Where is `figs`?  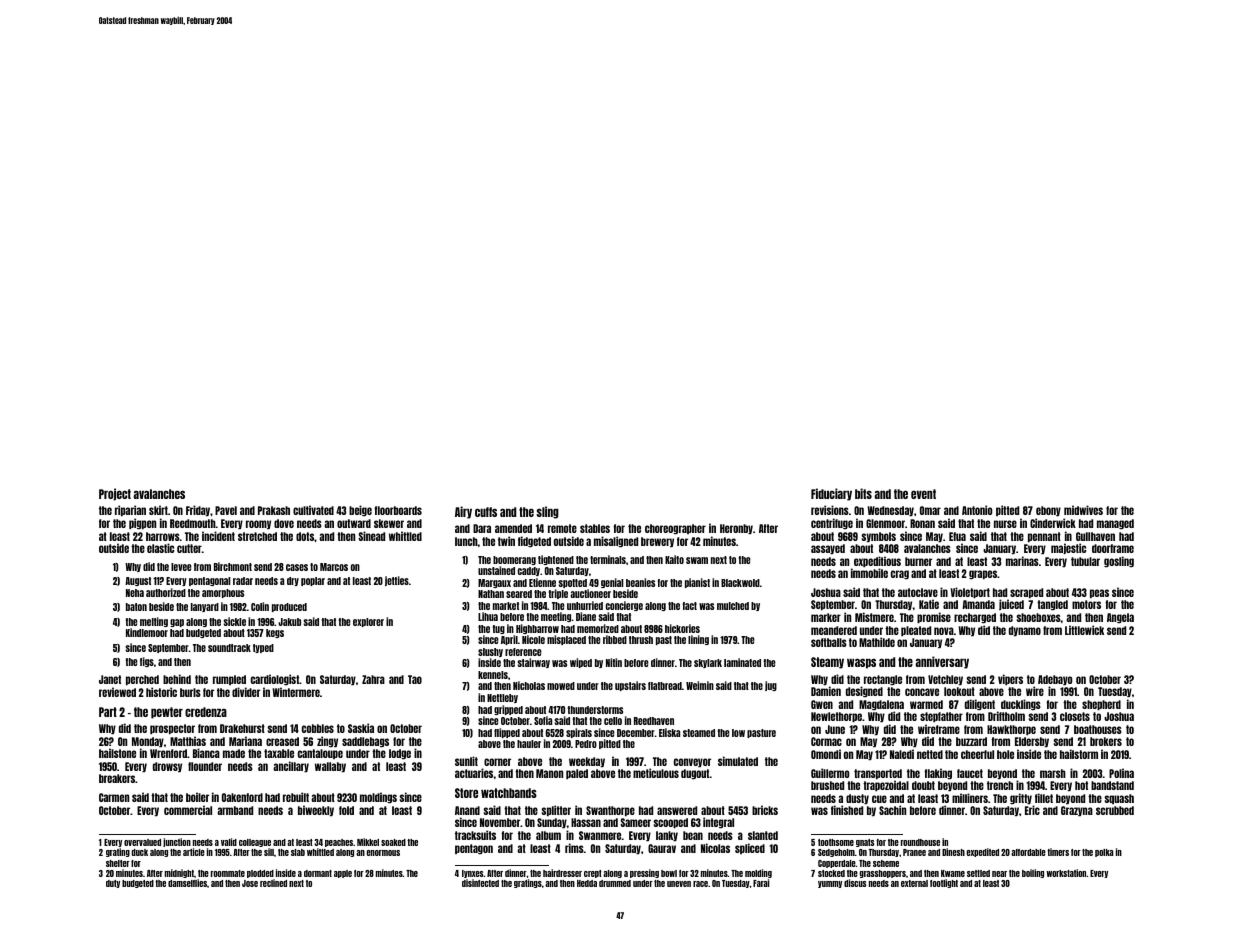 figs is located at coordinates (147, 662).
